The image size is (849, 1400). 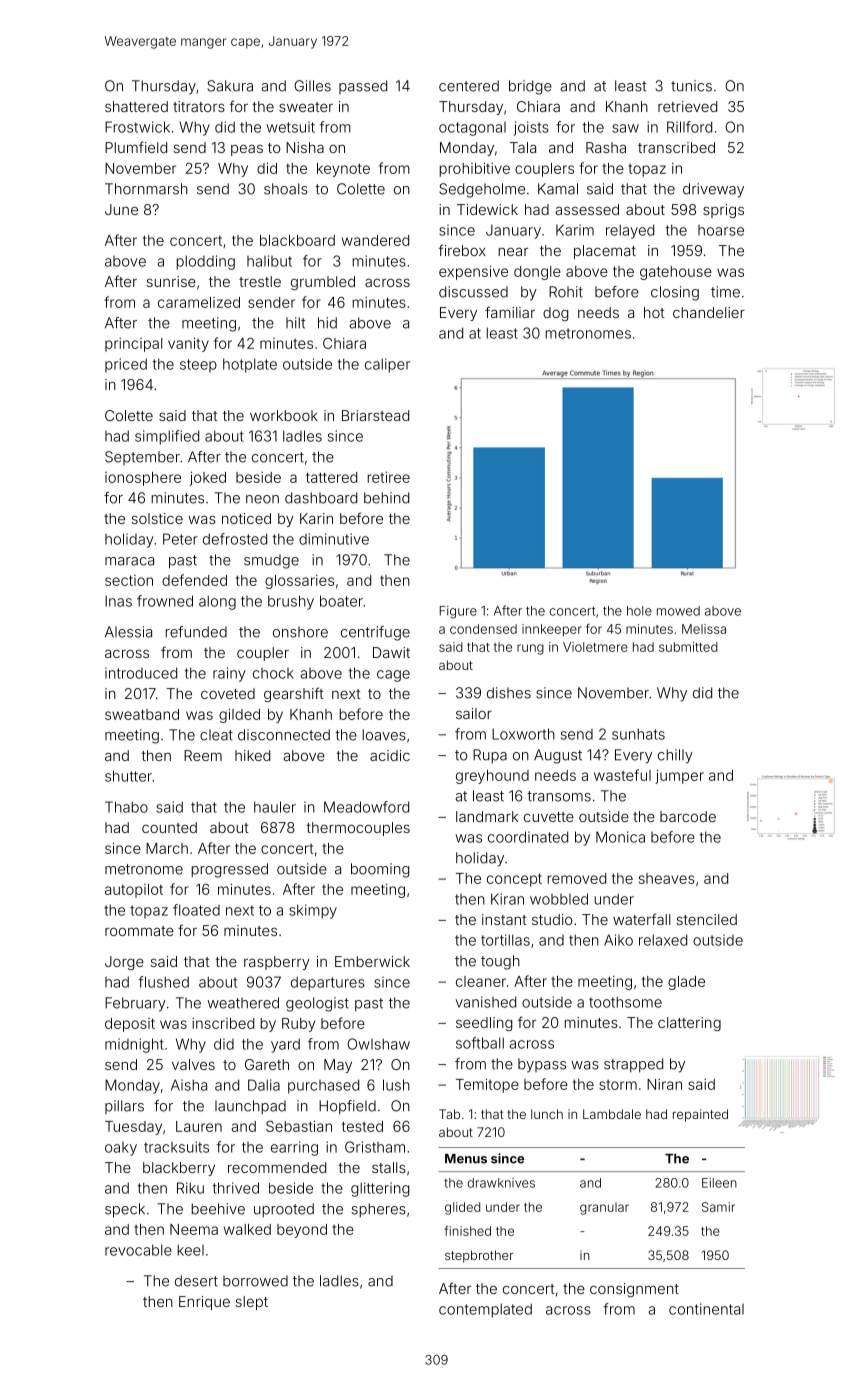 I want to click on Rohit, so click(x=566, y=292).
